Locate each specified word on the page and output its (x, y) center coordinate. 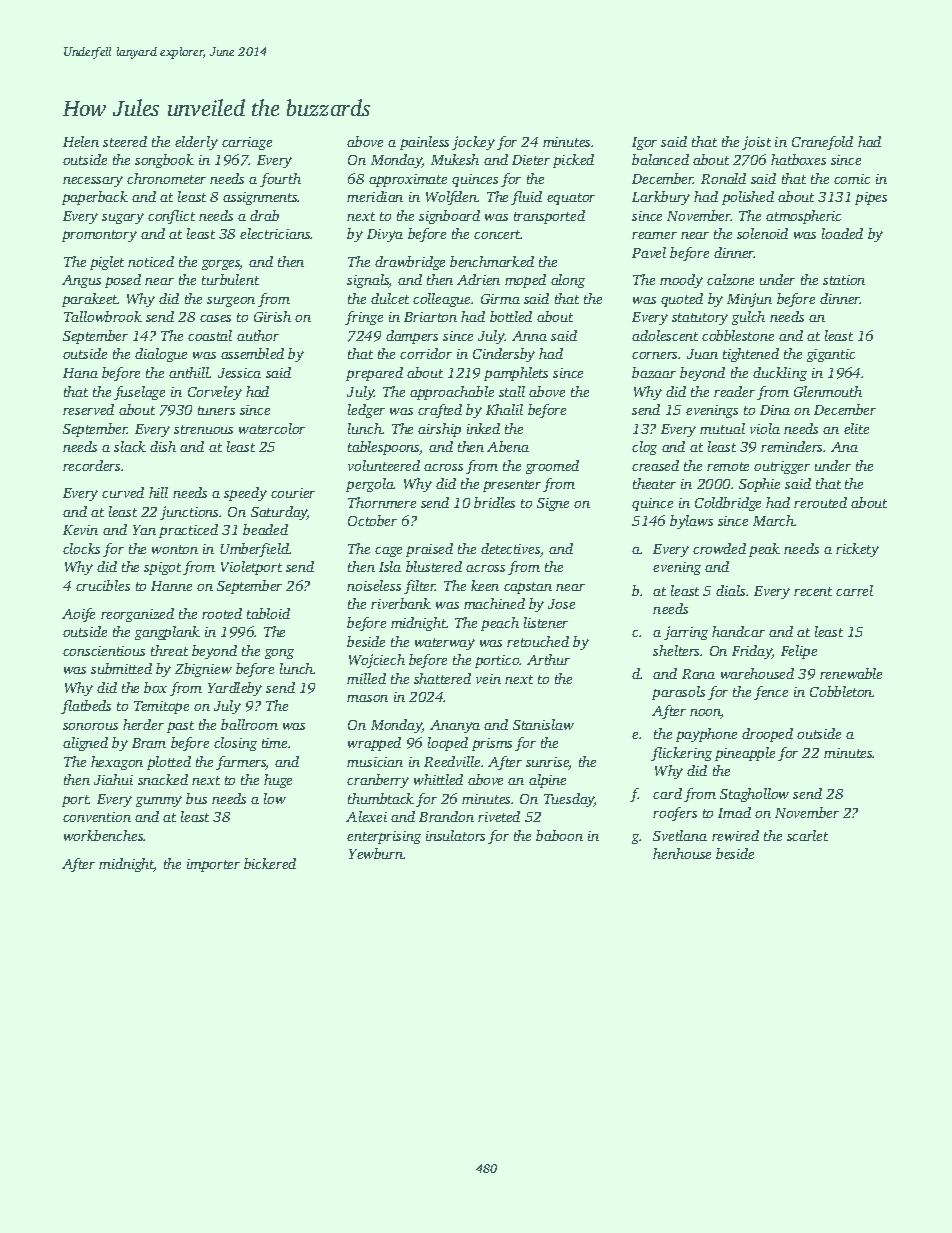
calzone (730, 279)
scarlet (807, 835)
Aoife (78, 615)
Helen (81, 141)
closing (235, 744)
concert (497, 234)
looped (448, 744)
